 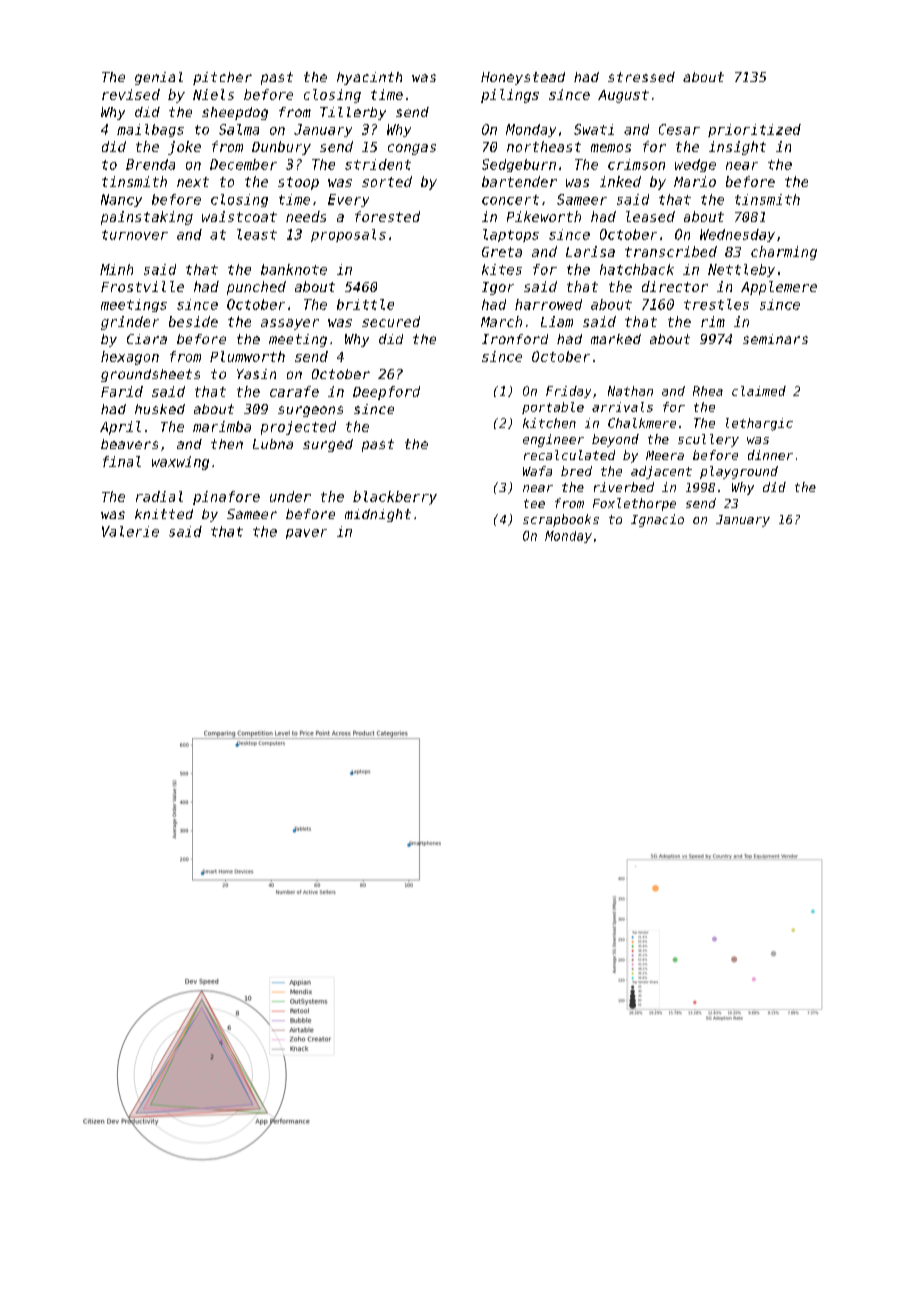 I want to click on insight, so click(x=737, y=148).
